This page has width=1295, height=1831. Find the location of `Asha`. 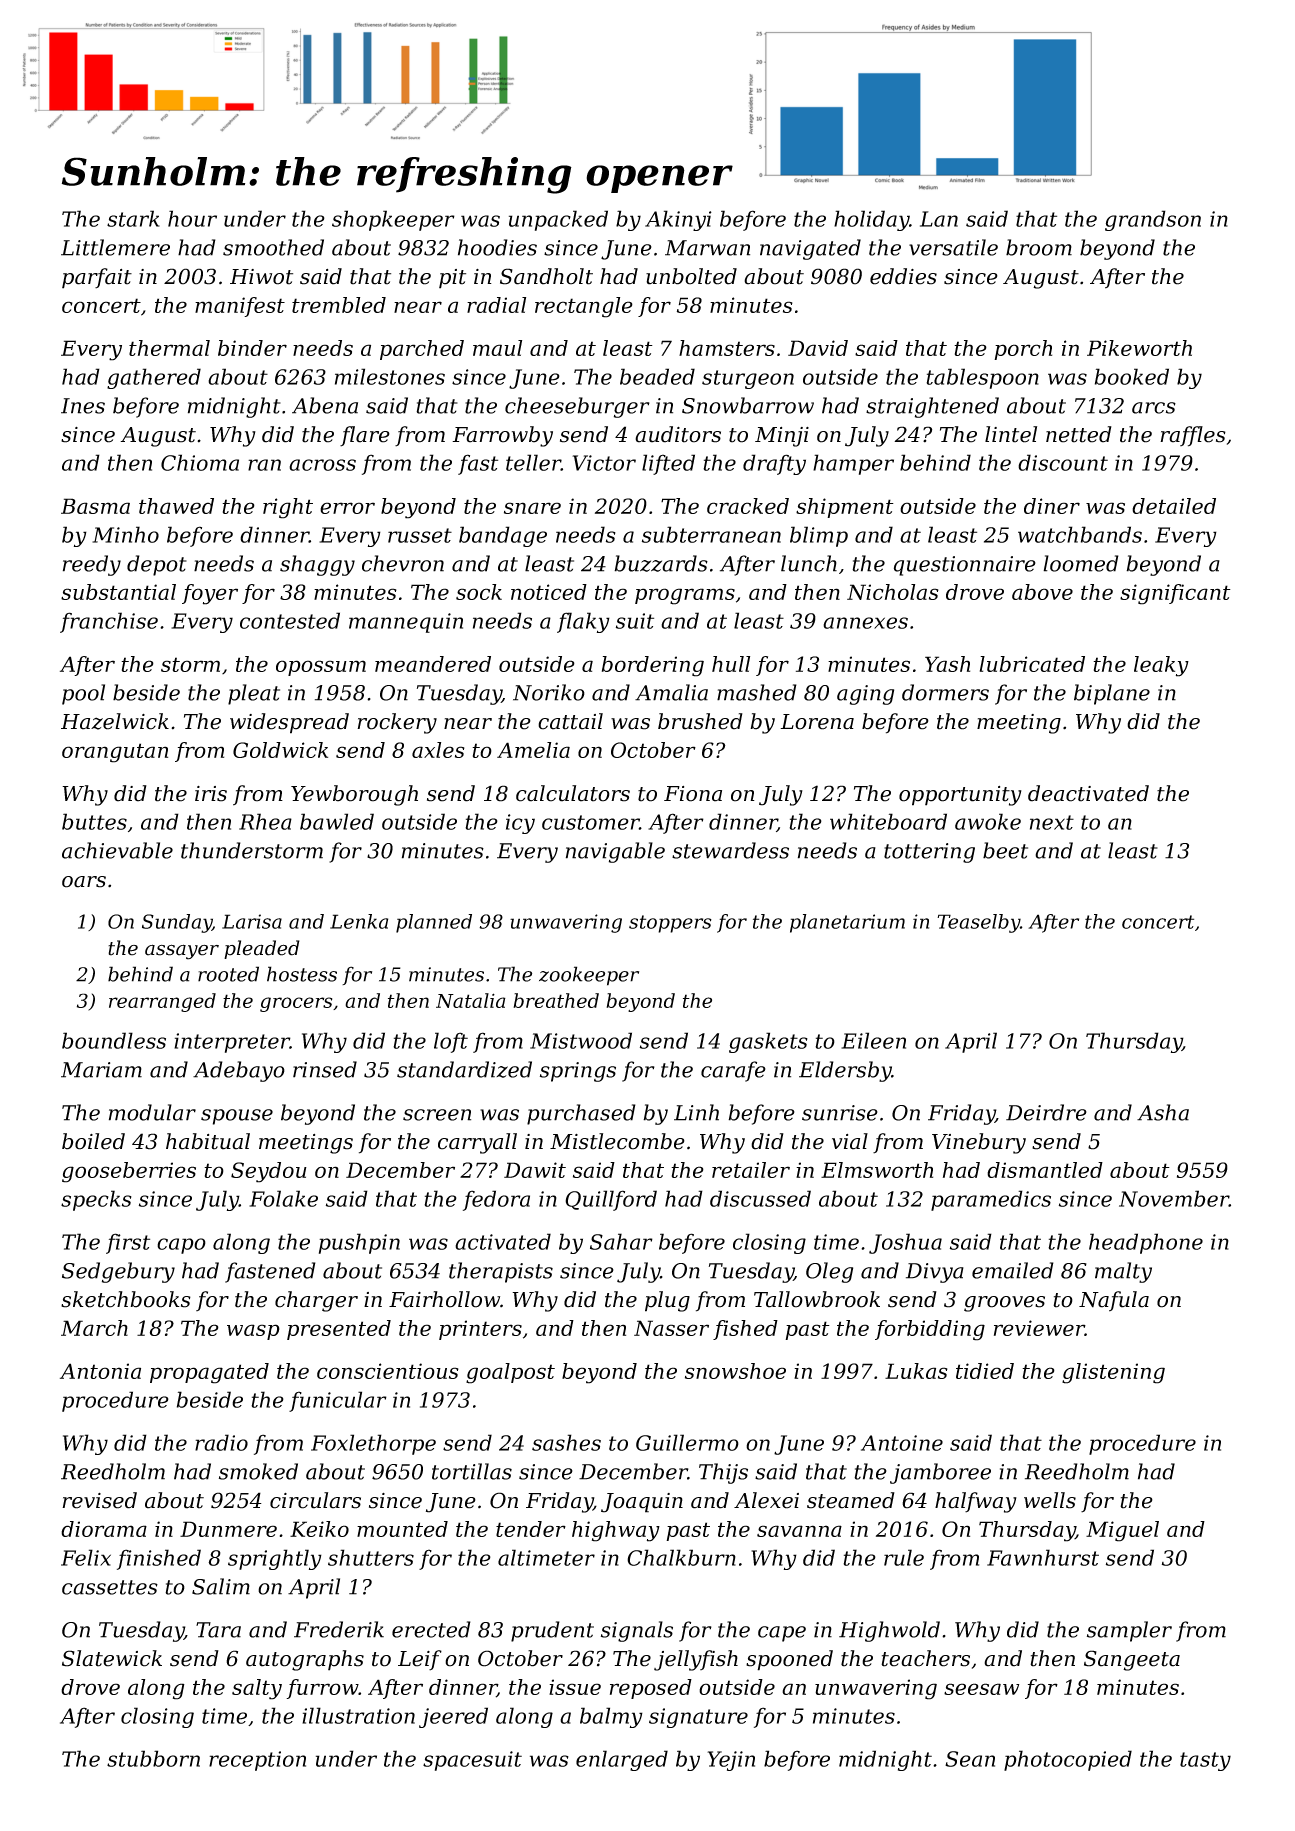

Asha is located at coordinates (1163, 1112).
